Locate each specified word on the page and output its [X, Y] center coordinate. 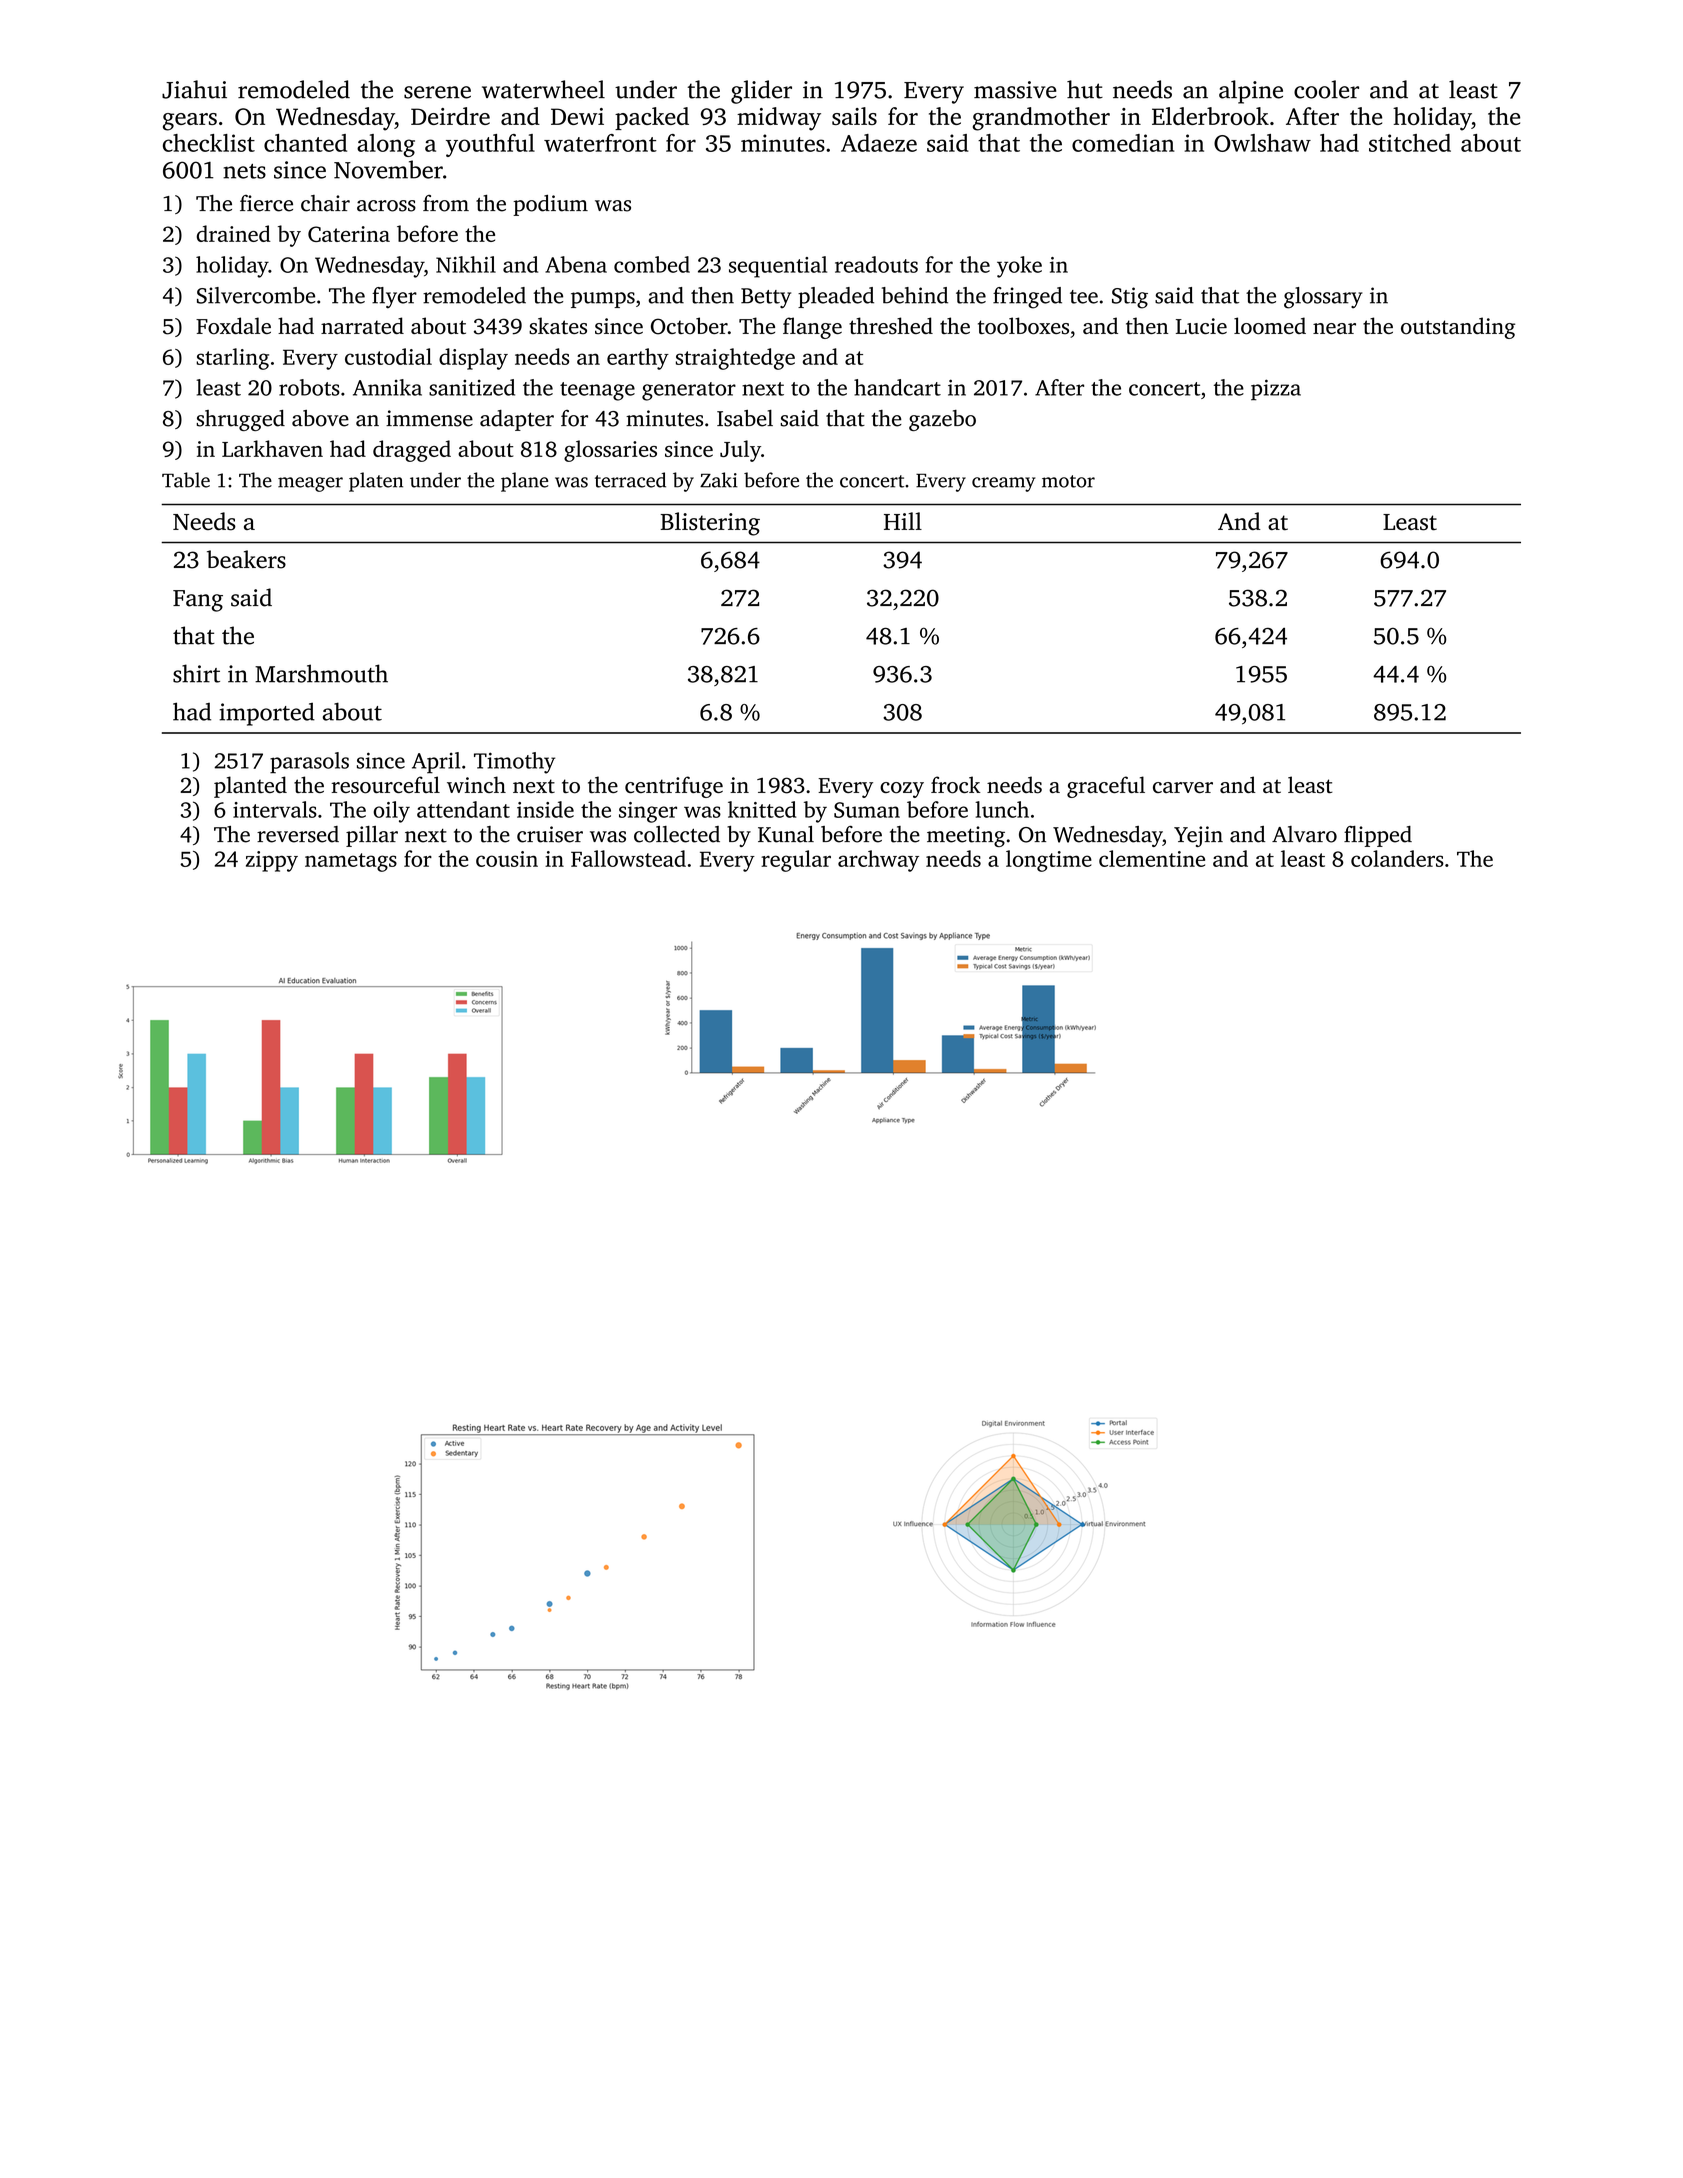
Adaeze [879, 143]
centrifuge [674, 787]
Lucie [1201, 326]
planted [250, 787]
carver [1183, 787]
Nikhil [466, 264]
